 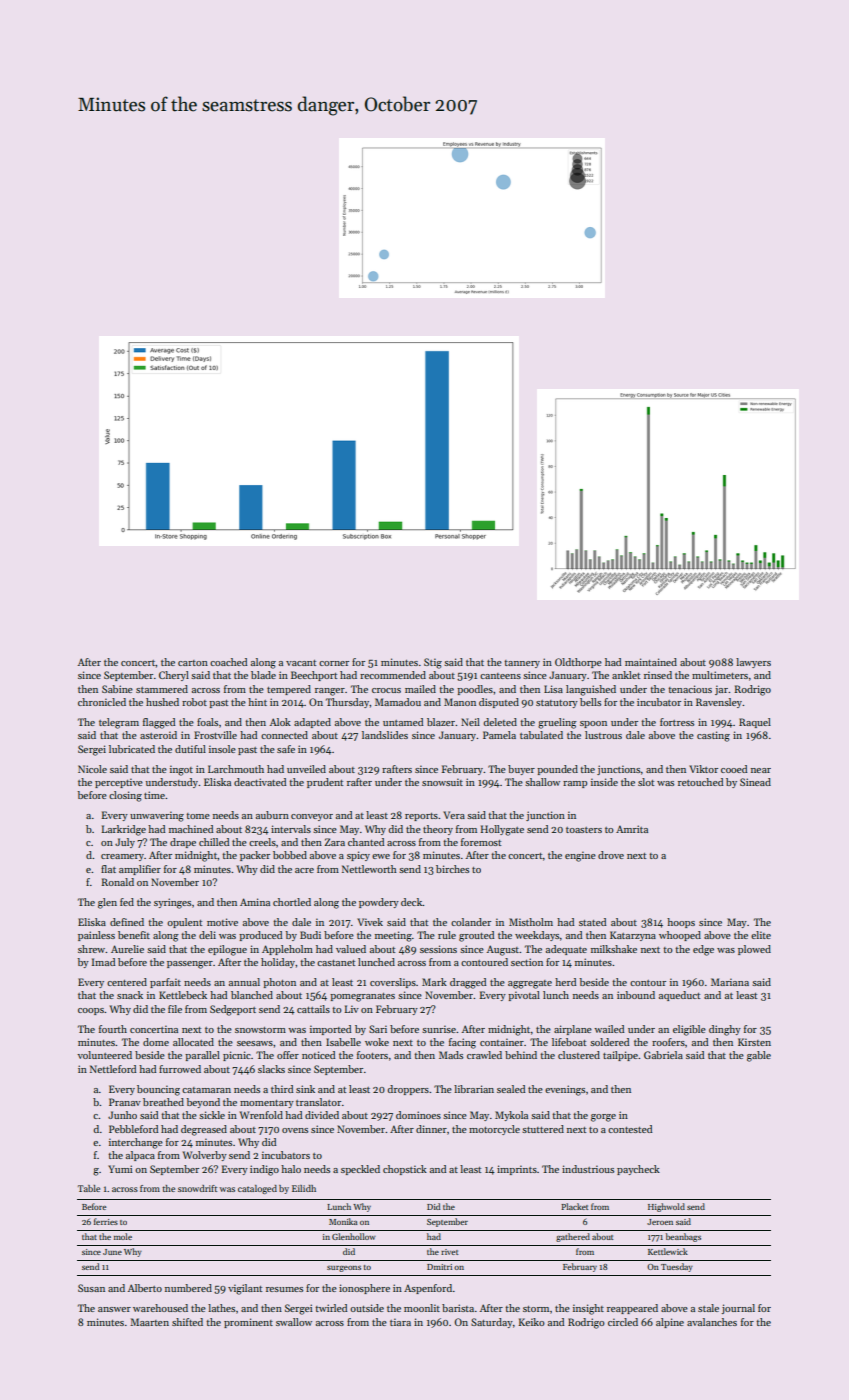 What do you see at coordinates (184, 923) in the screenshot?
I see `opulent` at bounding box center [184, 923].
